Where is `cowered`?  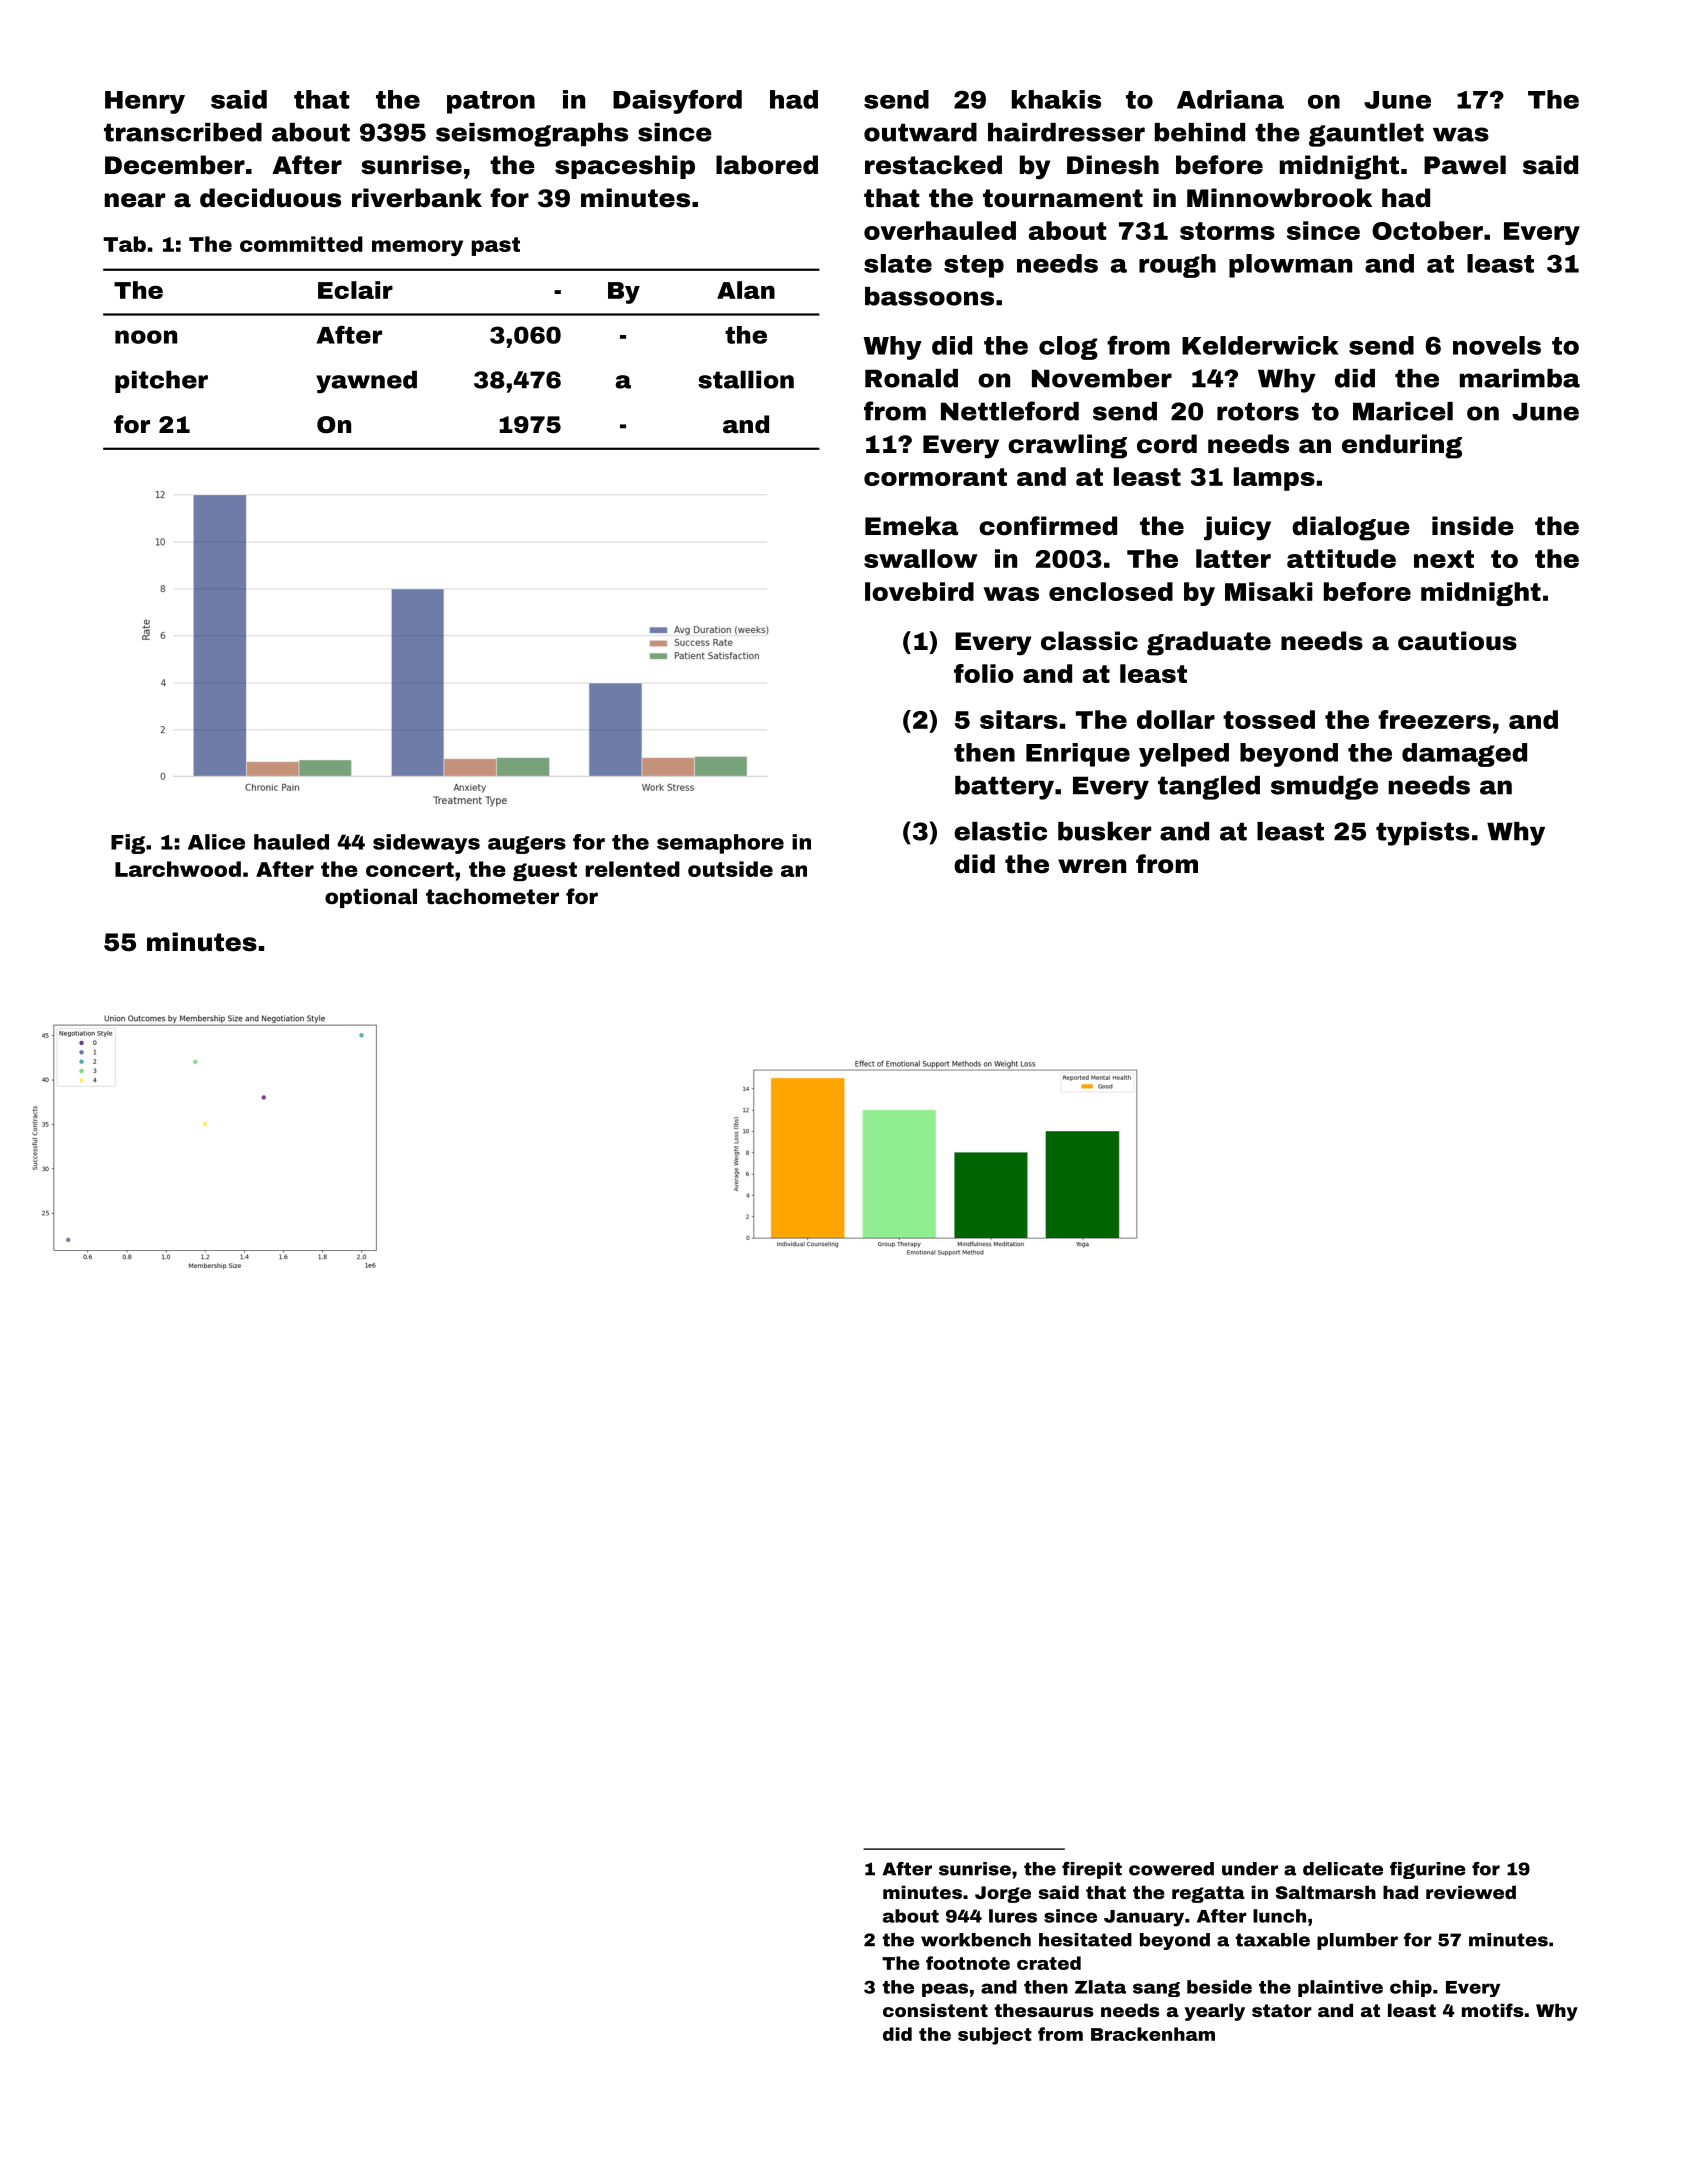
cowered is located at coordinates (1171, 1869).
